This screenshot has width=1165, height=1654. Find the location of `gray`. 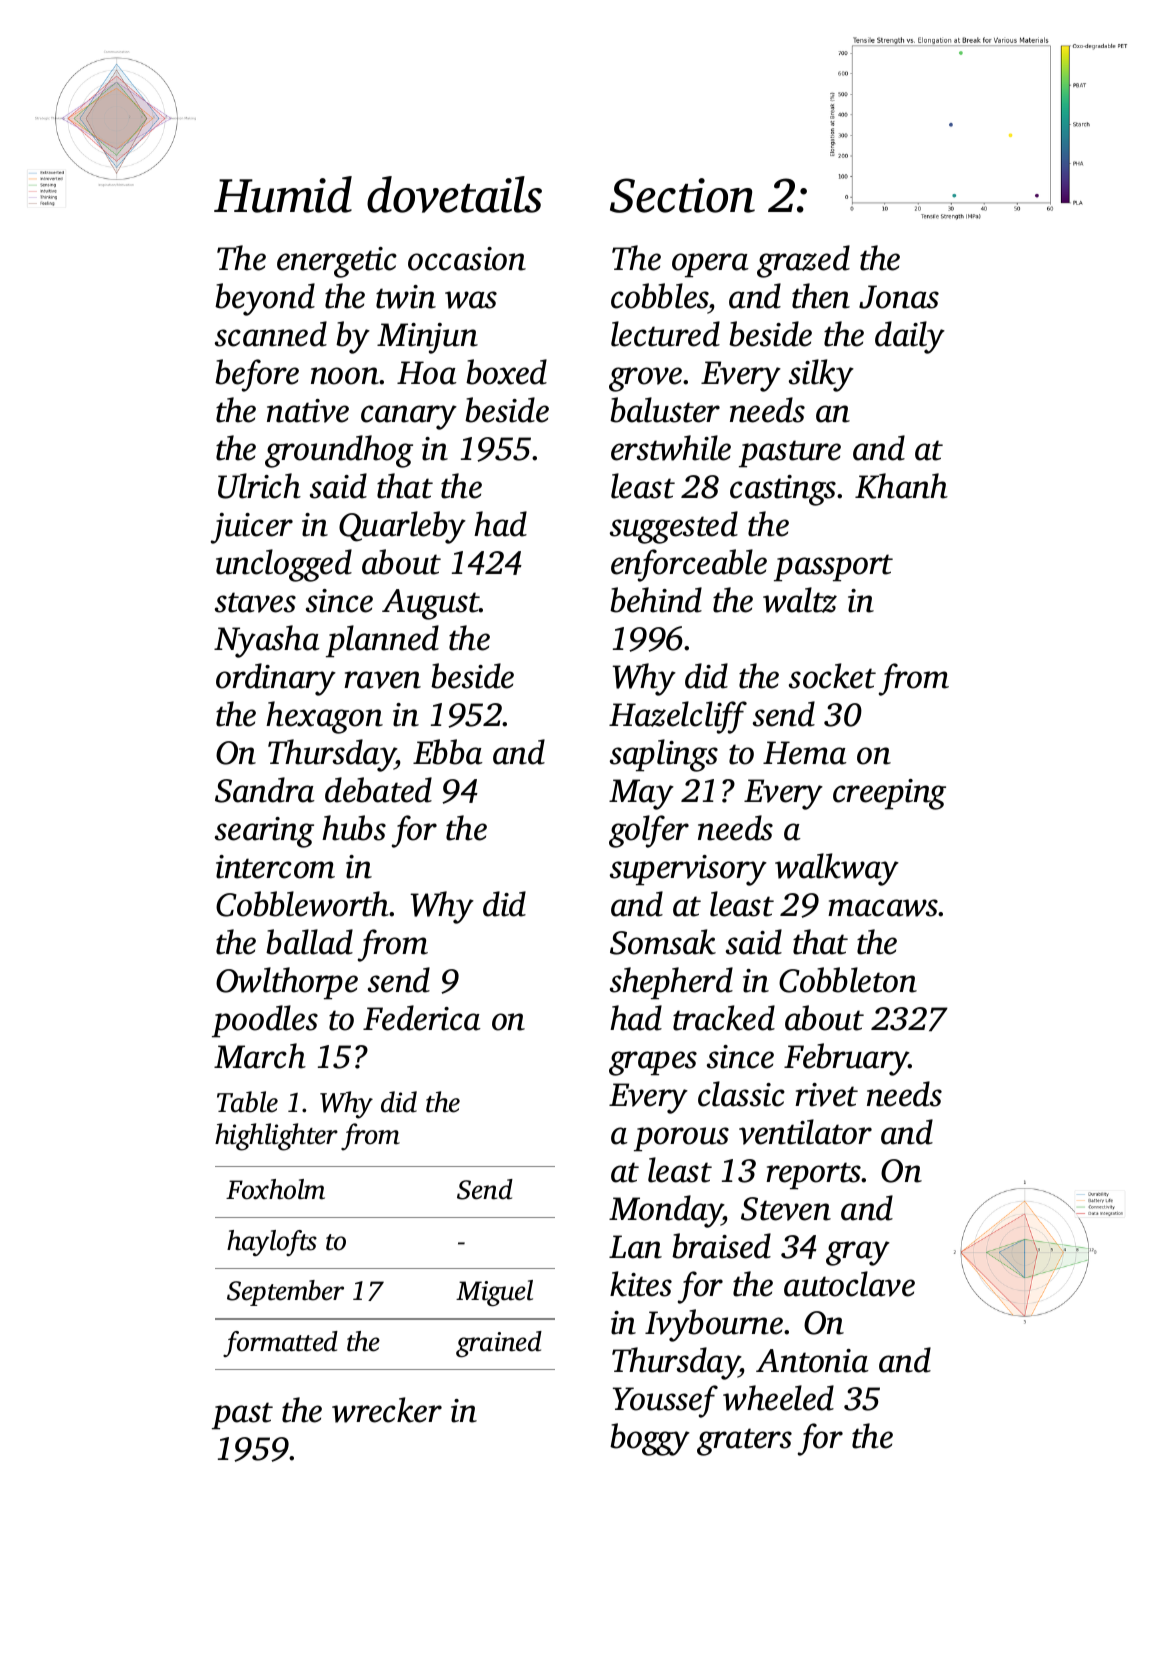

gray is located at coordinates (858, 1253).
